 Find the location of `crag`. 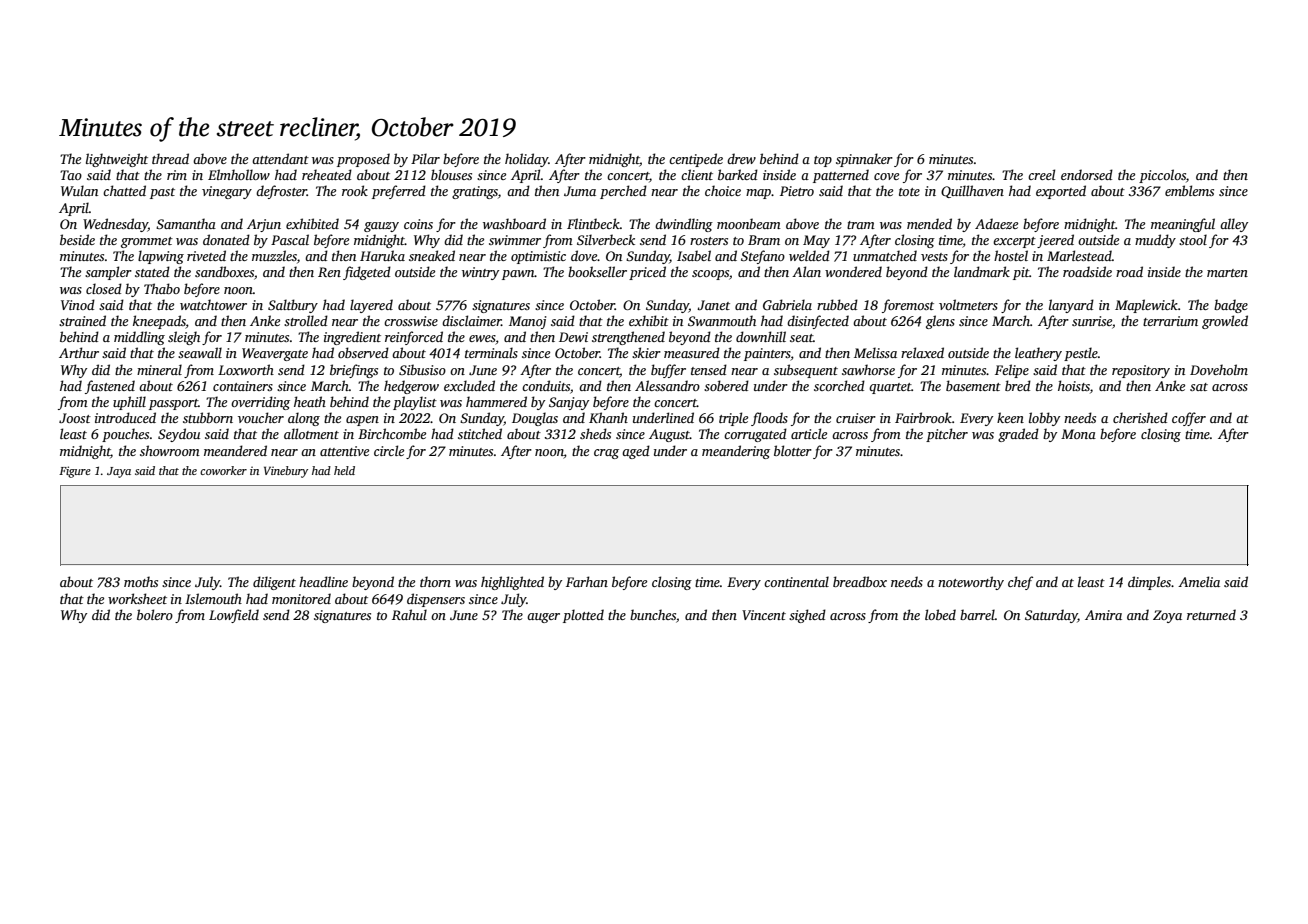

crag is located at coordinates (606, 454).
